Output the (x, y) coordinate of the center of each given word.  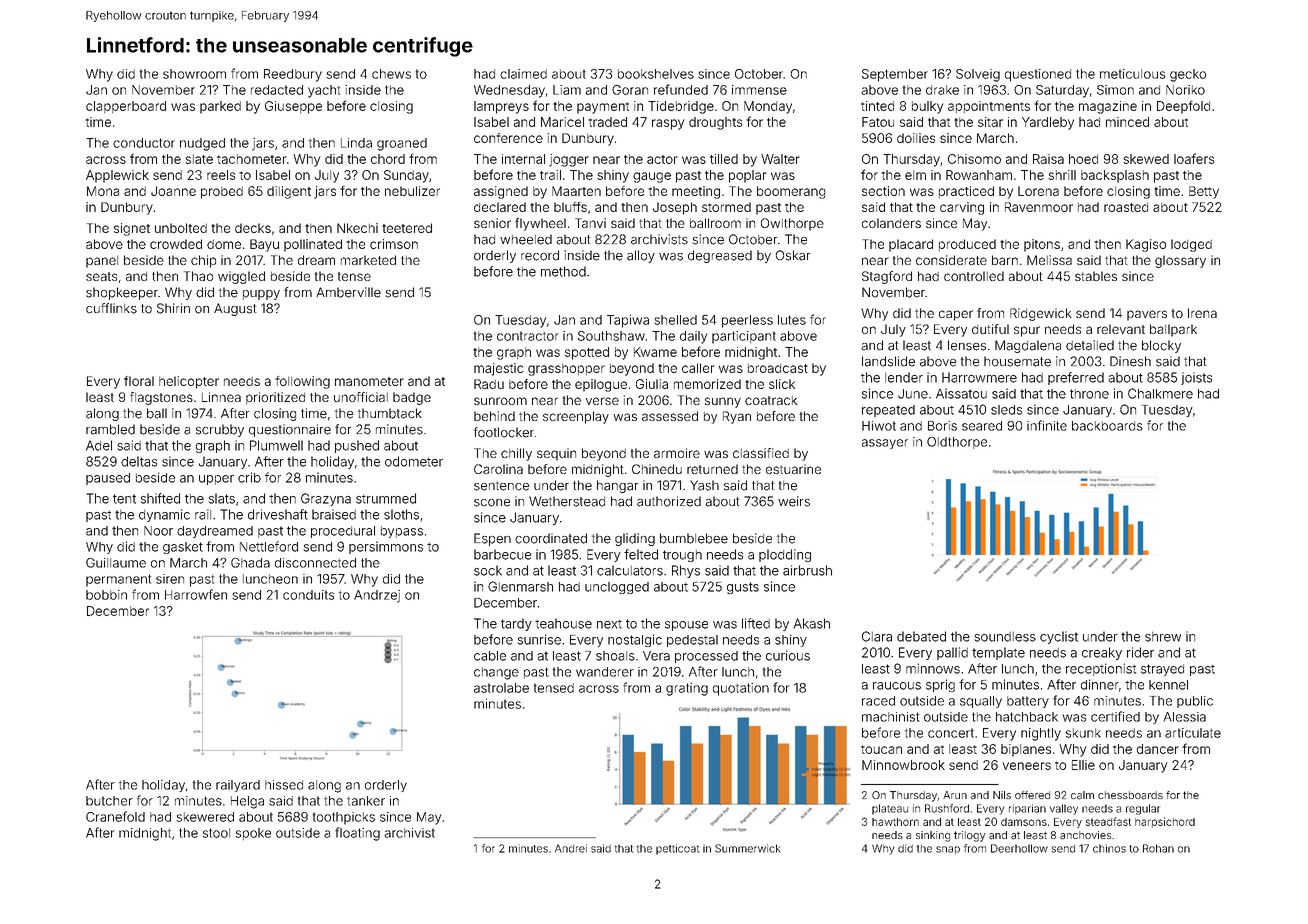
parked (220, 107)
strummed (386, 498)
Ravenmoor (1039, 207)
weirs (794, 501)
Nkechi (357, 228)
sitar (990, 122)
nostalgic (635, 640)
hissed (284, 785)
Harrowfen (196, 594)
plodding (785, 555)
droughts (715, 123)
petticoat (678, 849)
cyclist (1059, 637)
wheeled (526, 239)
